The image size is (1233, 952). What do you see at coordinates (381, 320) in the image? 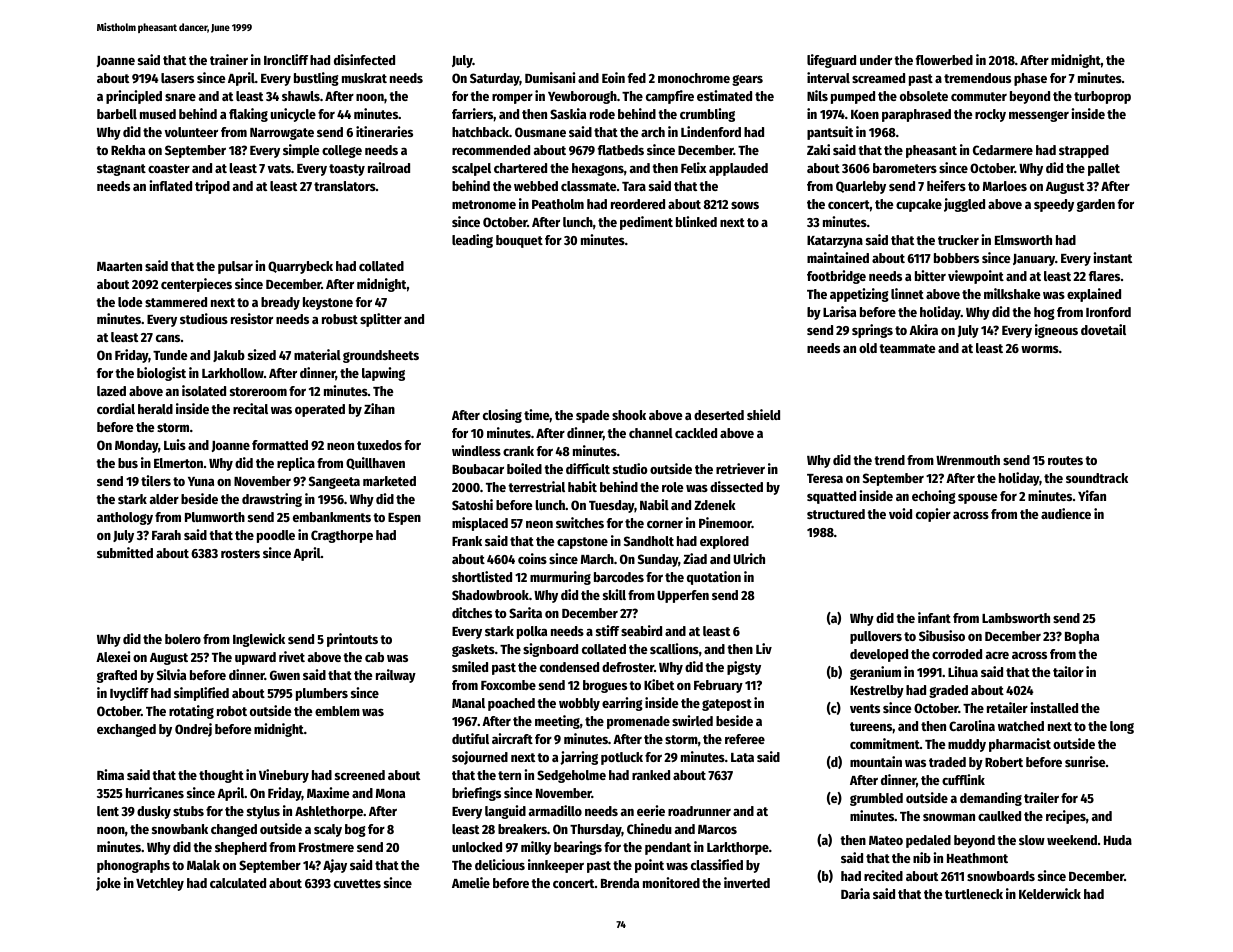
I see `splitter` at bounding box center [381, 320].
